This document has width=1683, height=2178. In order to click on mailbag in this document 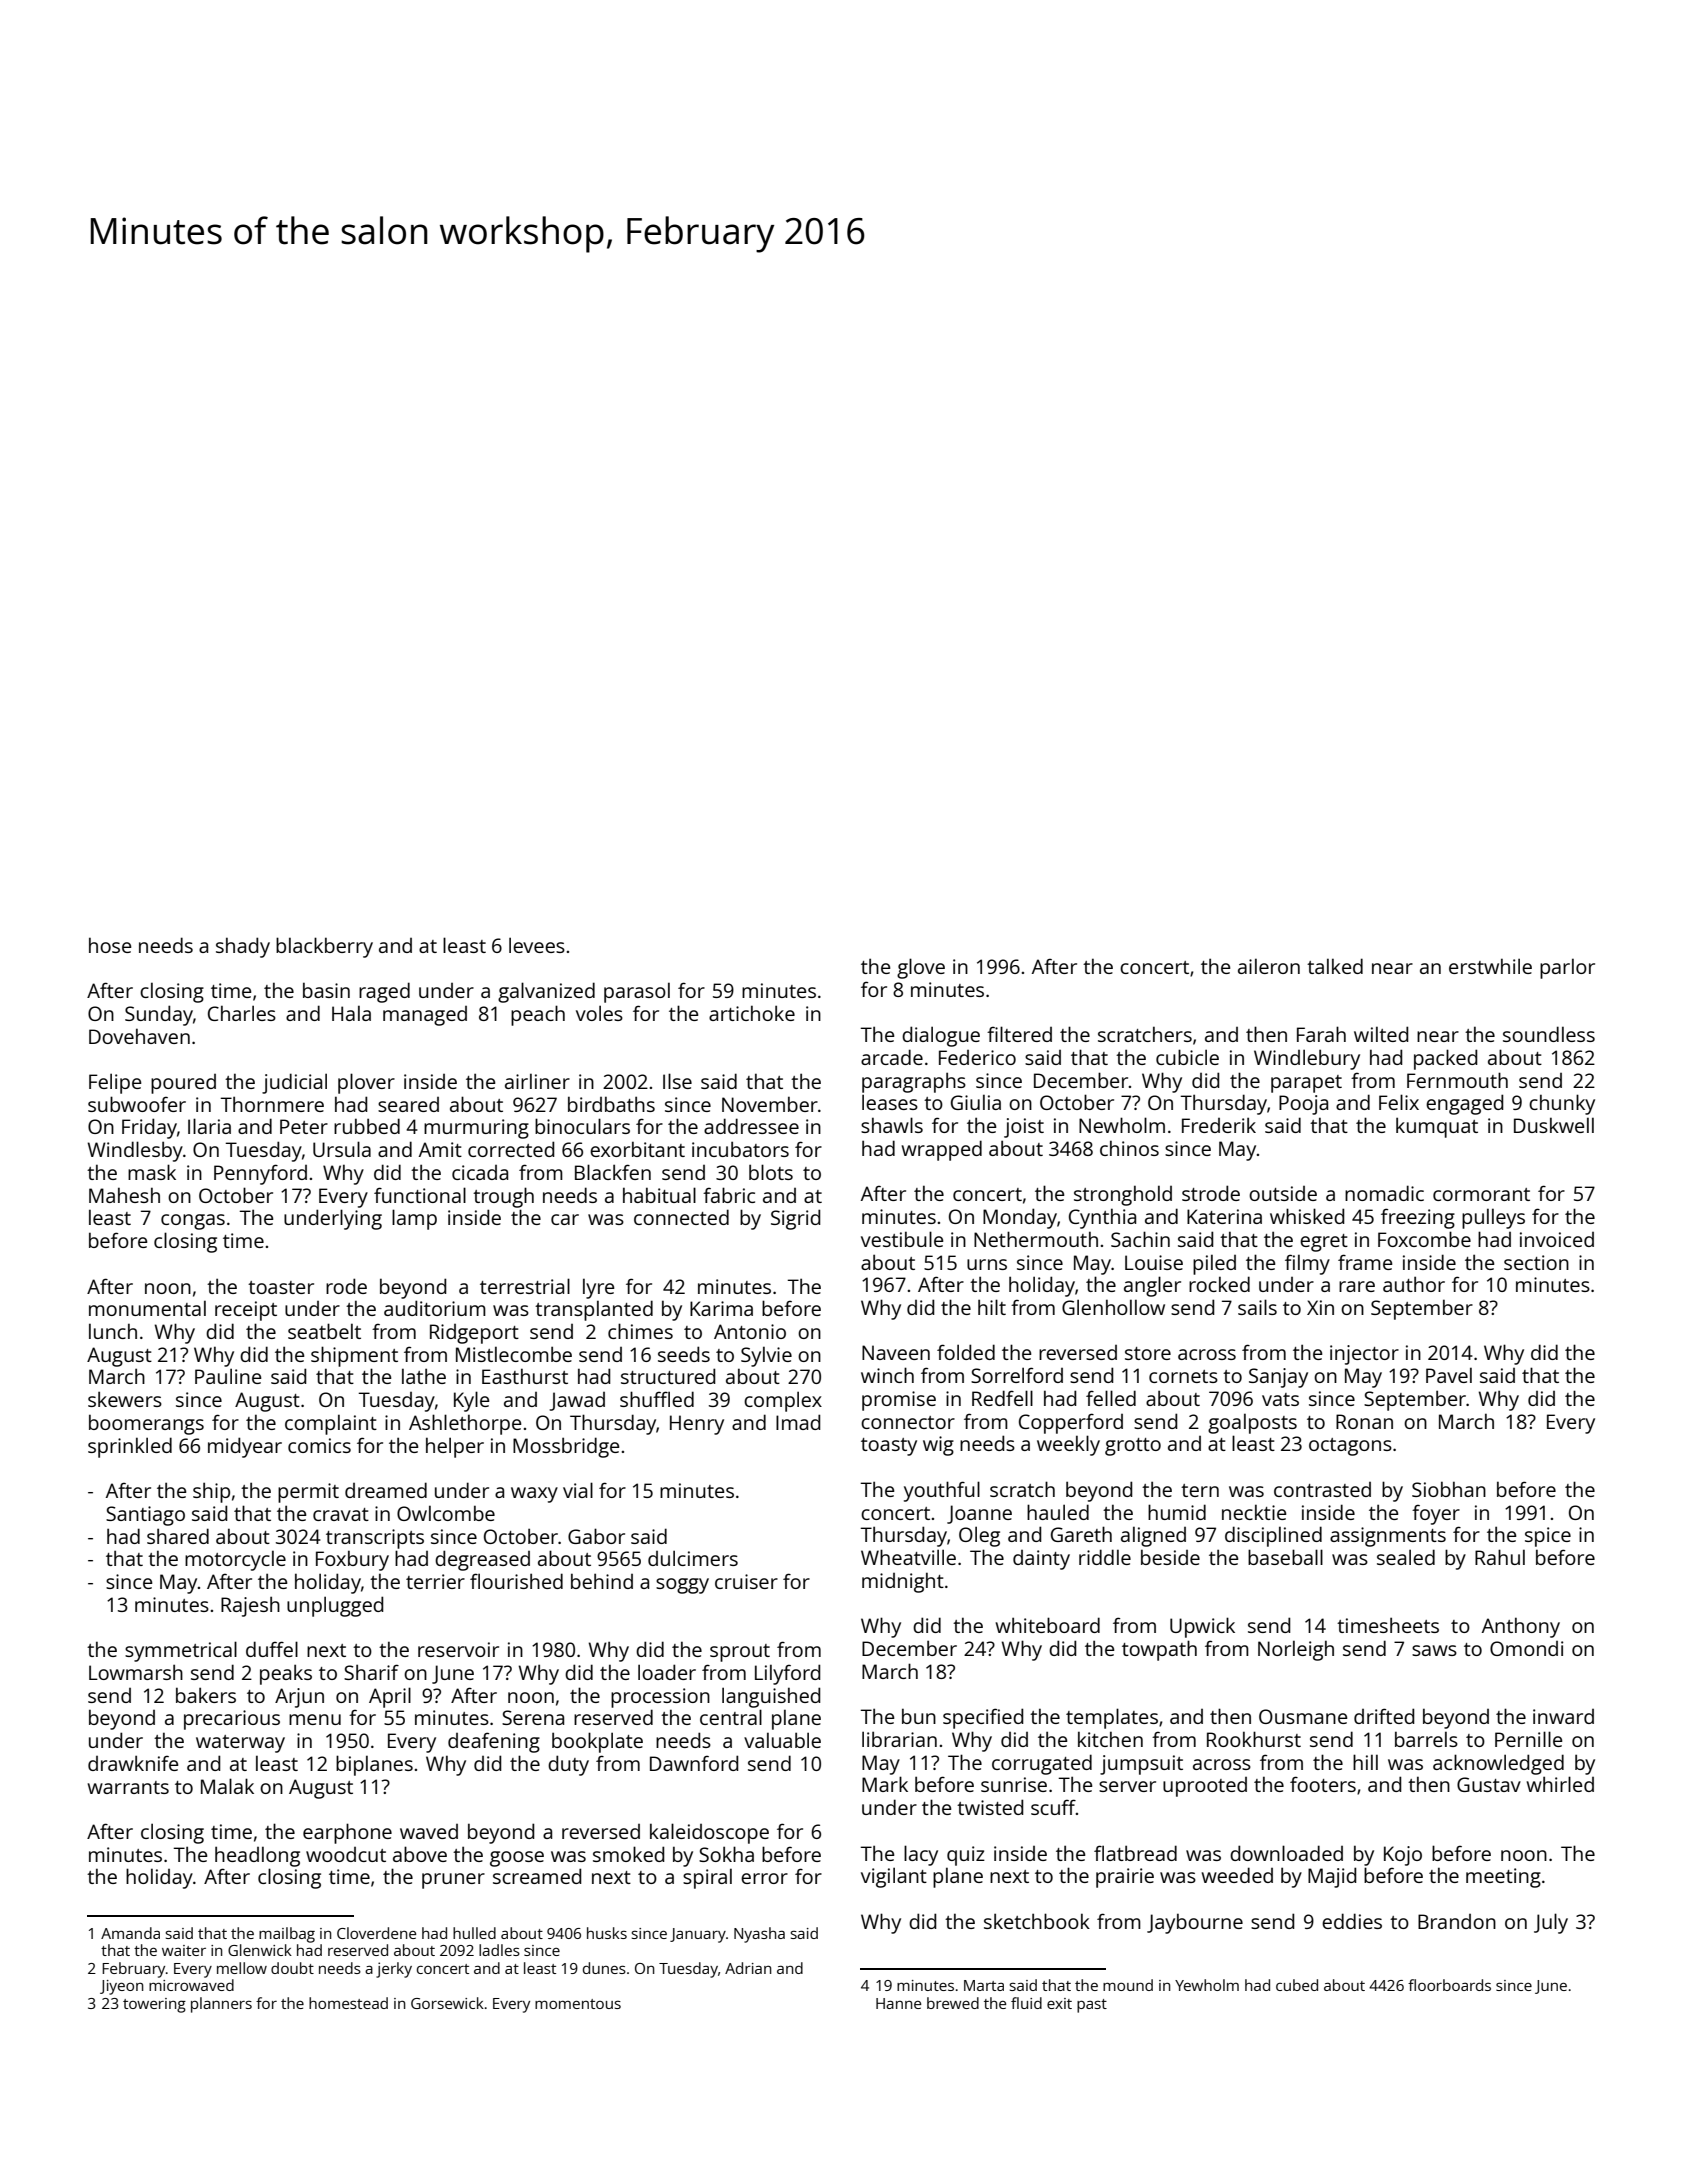, I will do `click(287, 1935)`.
